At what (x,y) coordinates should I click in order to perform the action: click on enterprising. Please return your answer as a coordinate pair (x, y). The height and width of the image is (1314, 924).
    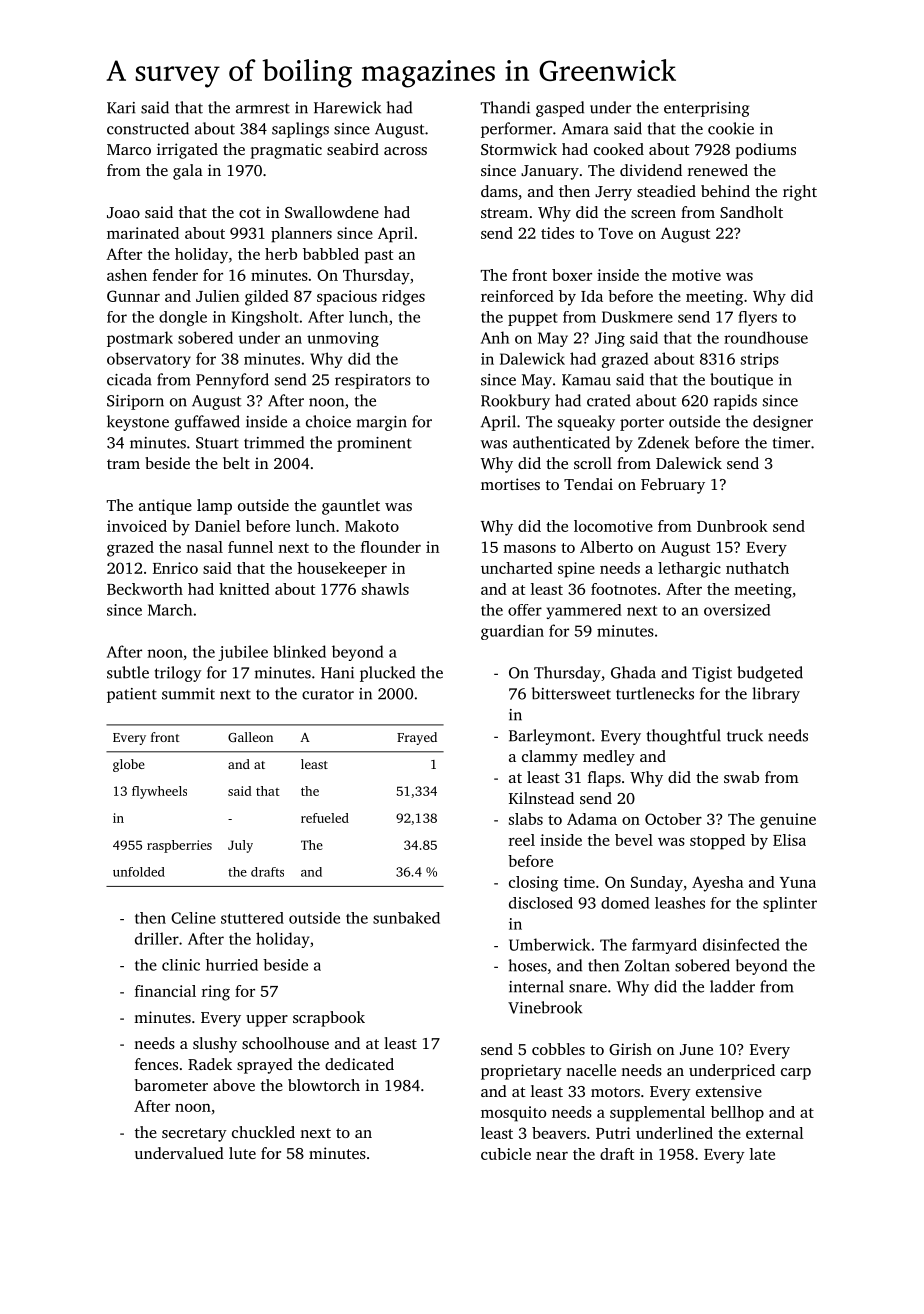
    Looking at the image, I should click on (706, 109).
